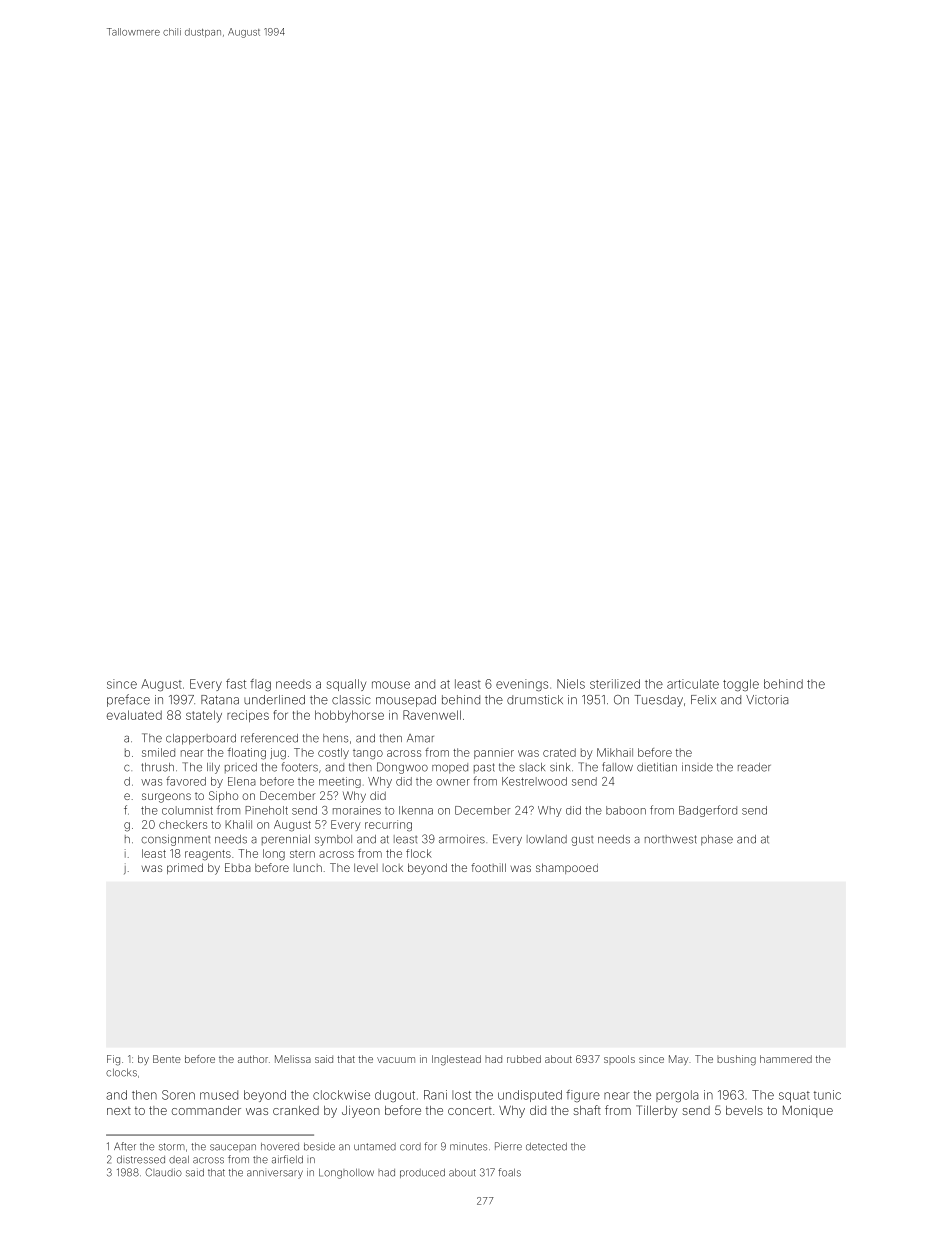 The width and height of the document is (952, 1233). What do you see at coordinates (717, 840) in the document?
I see `phase` at bounding box center [717, 840].
